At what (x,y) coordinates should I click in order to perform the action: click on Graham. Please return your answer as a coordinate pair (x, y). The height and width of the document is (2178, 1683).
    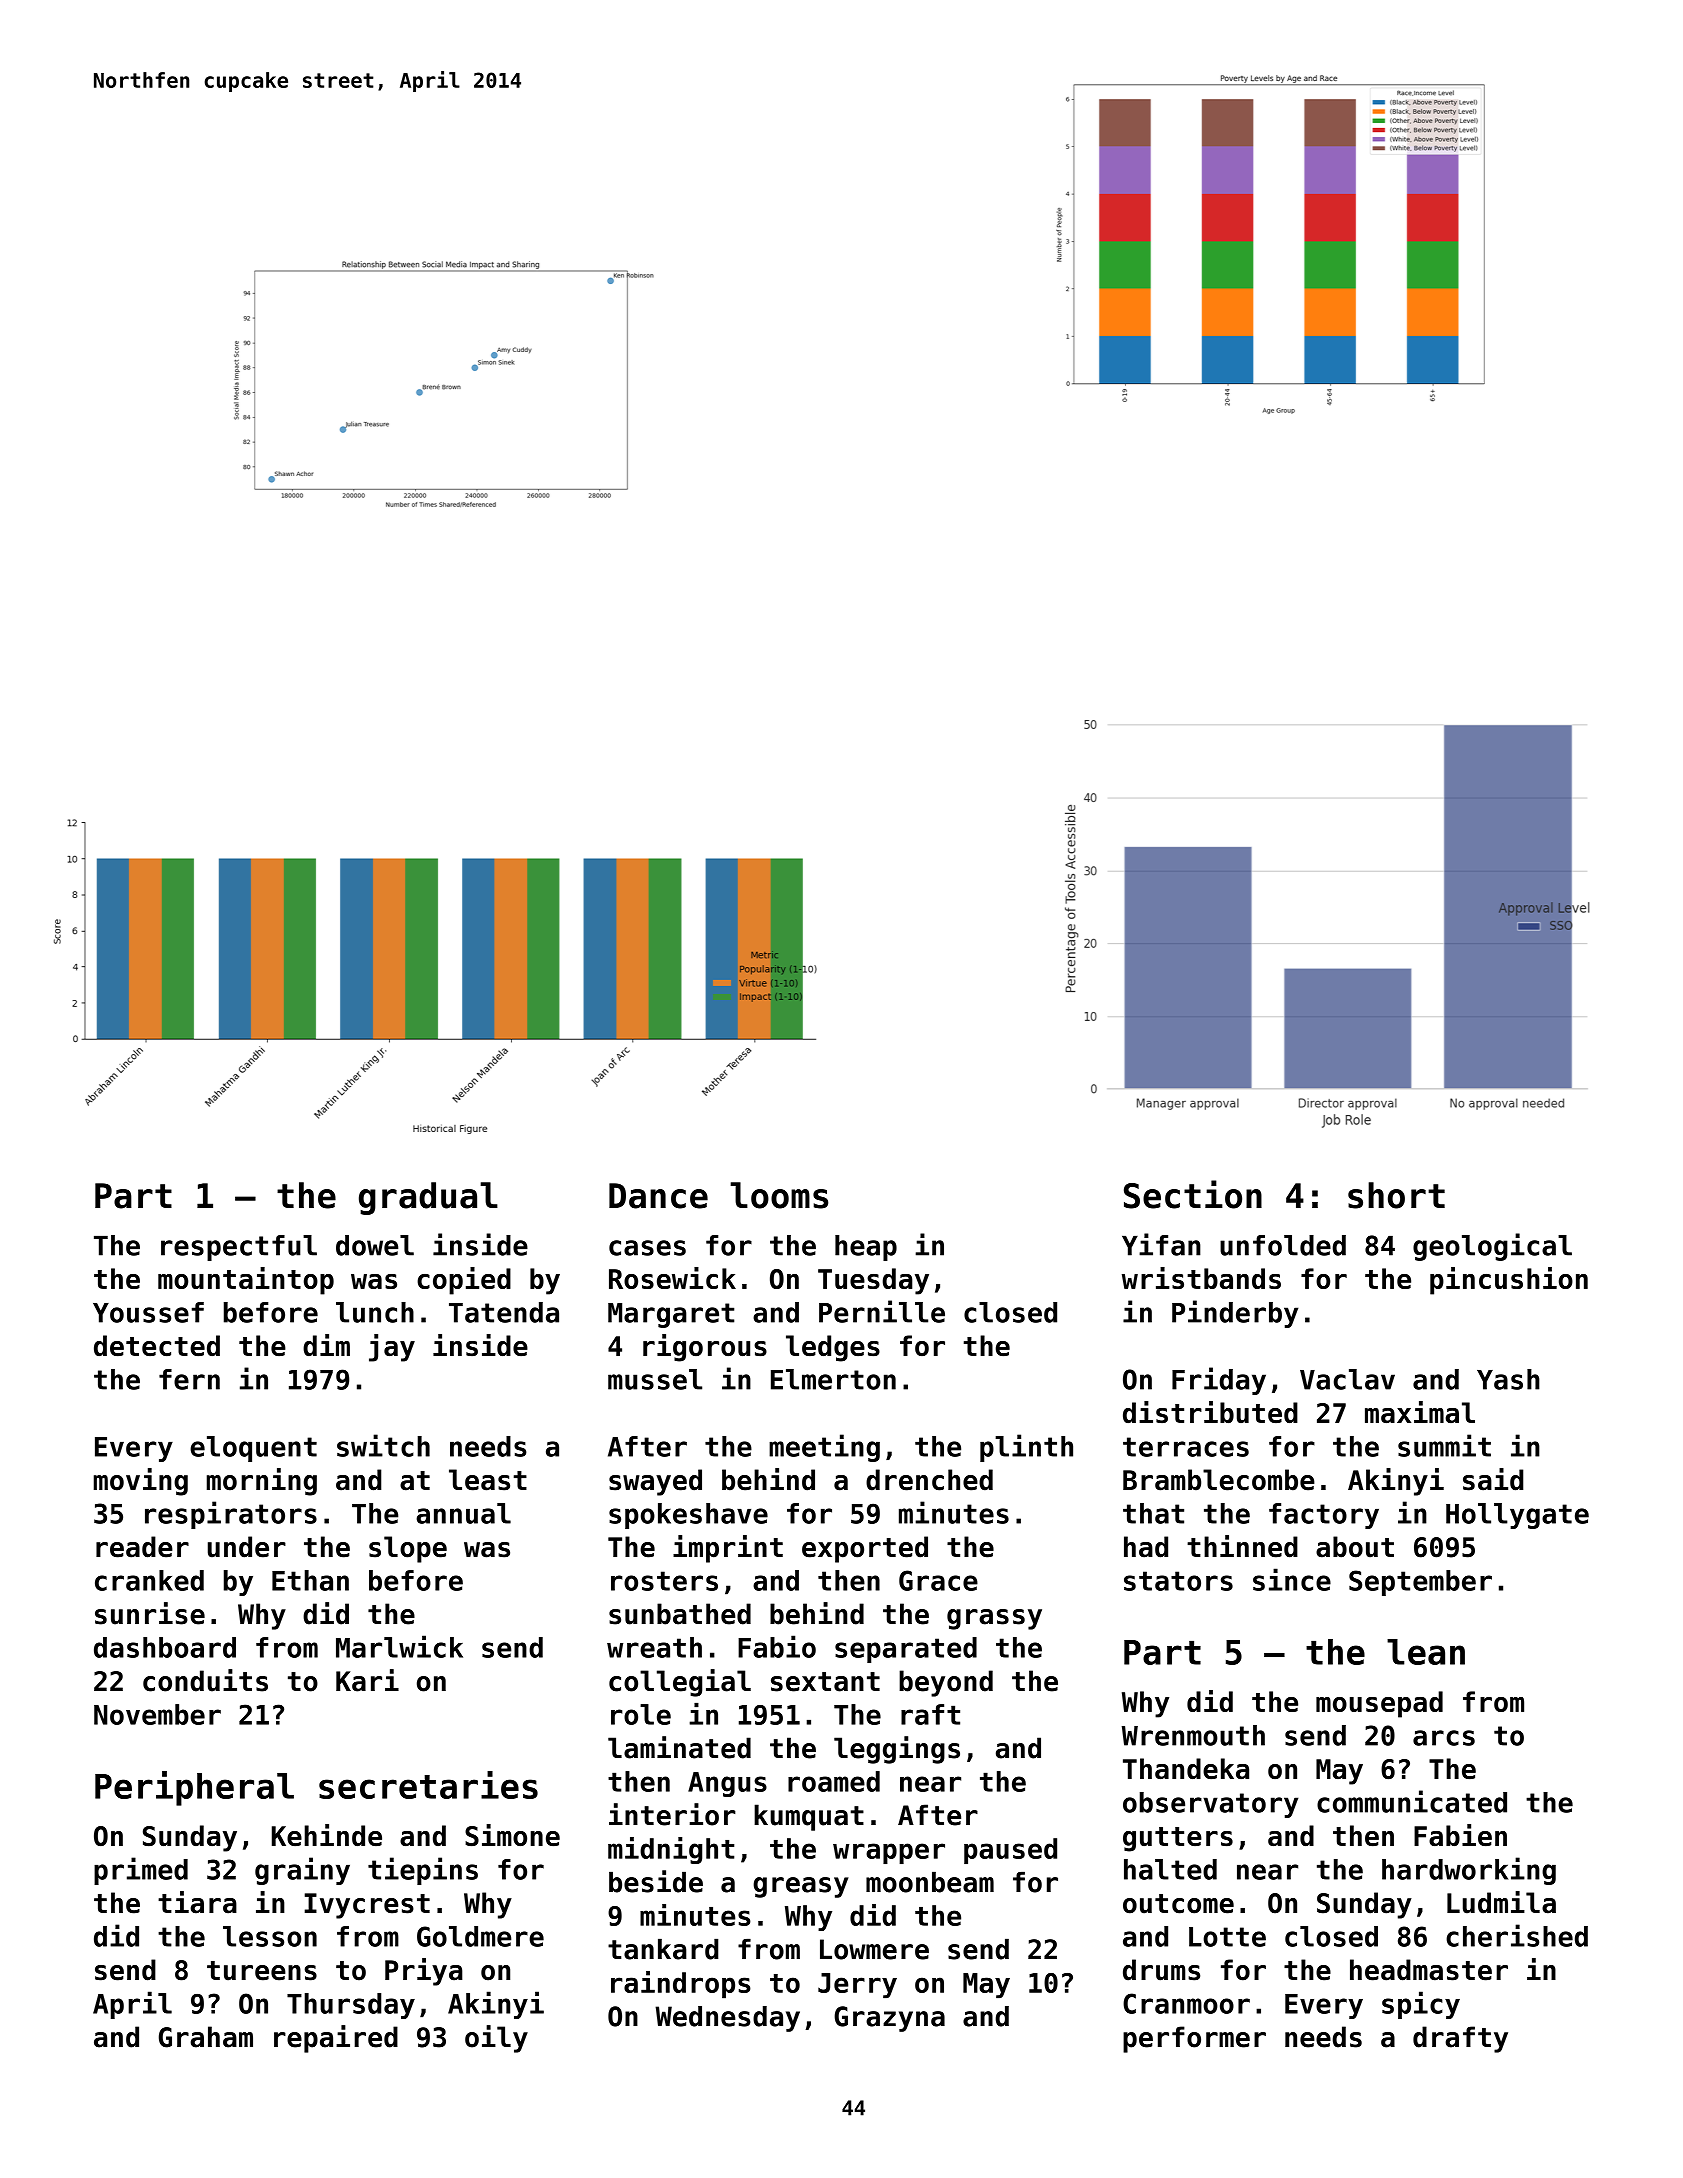
    Looking at the image, I should click on (206, 2037).
